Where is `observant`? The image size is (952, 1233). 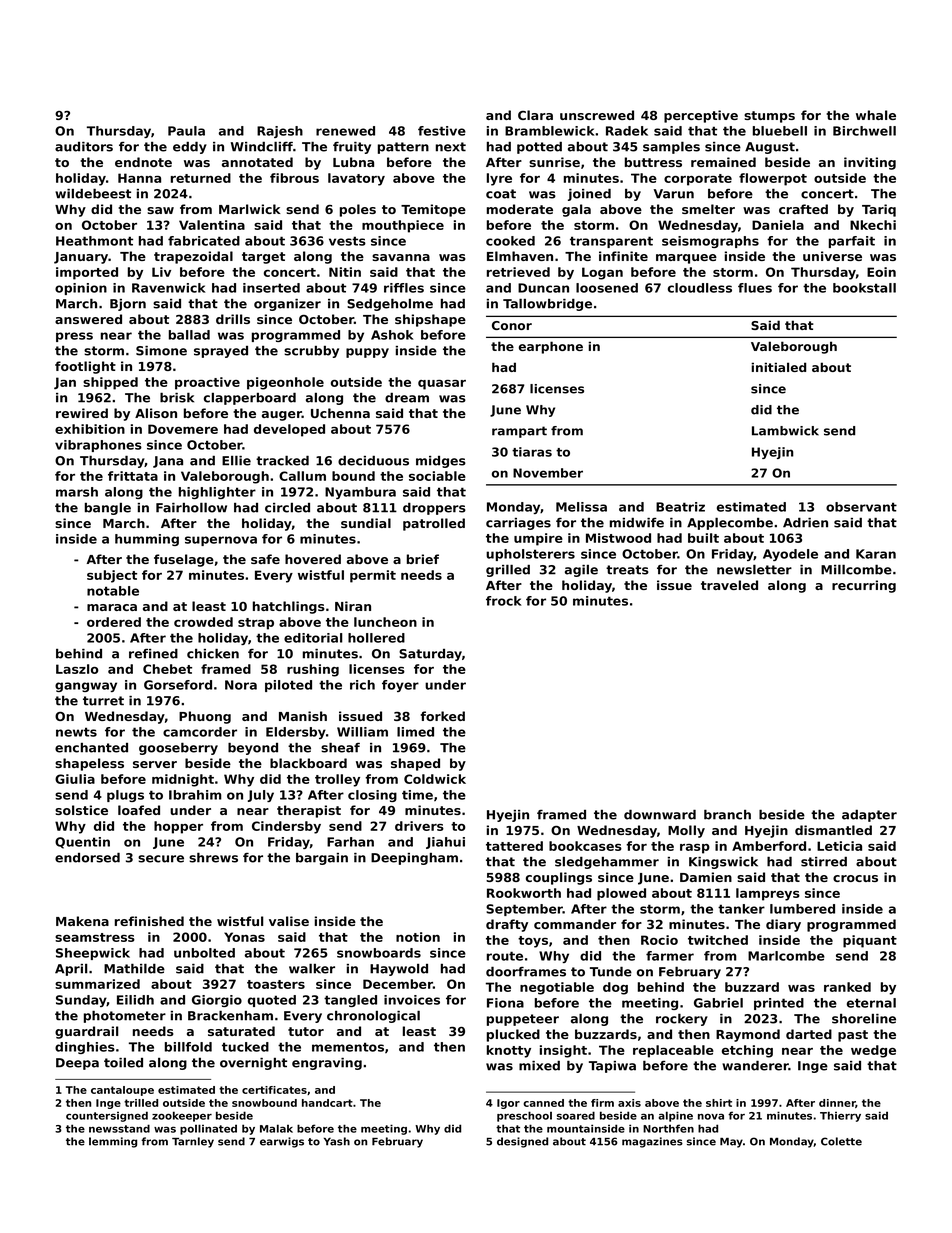
observant is located at coordinates (861, 507).
